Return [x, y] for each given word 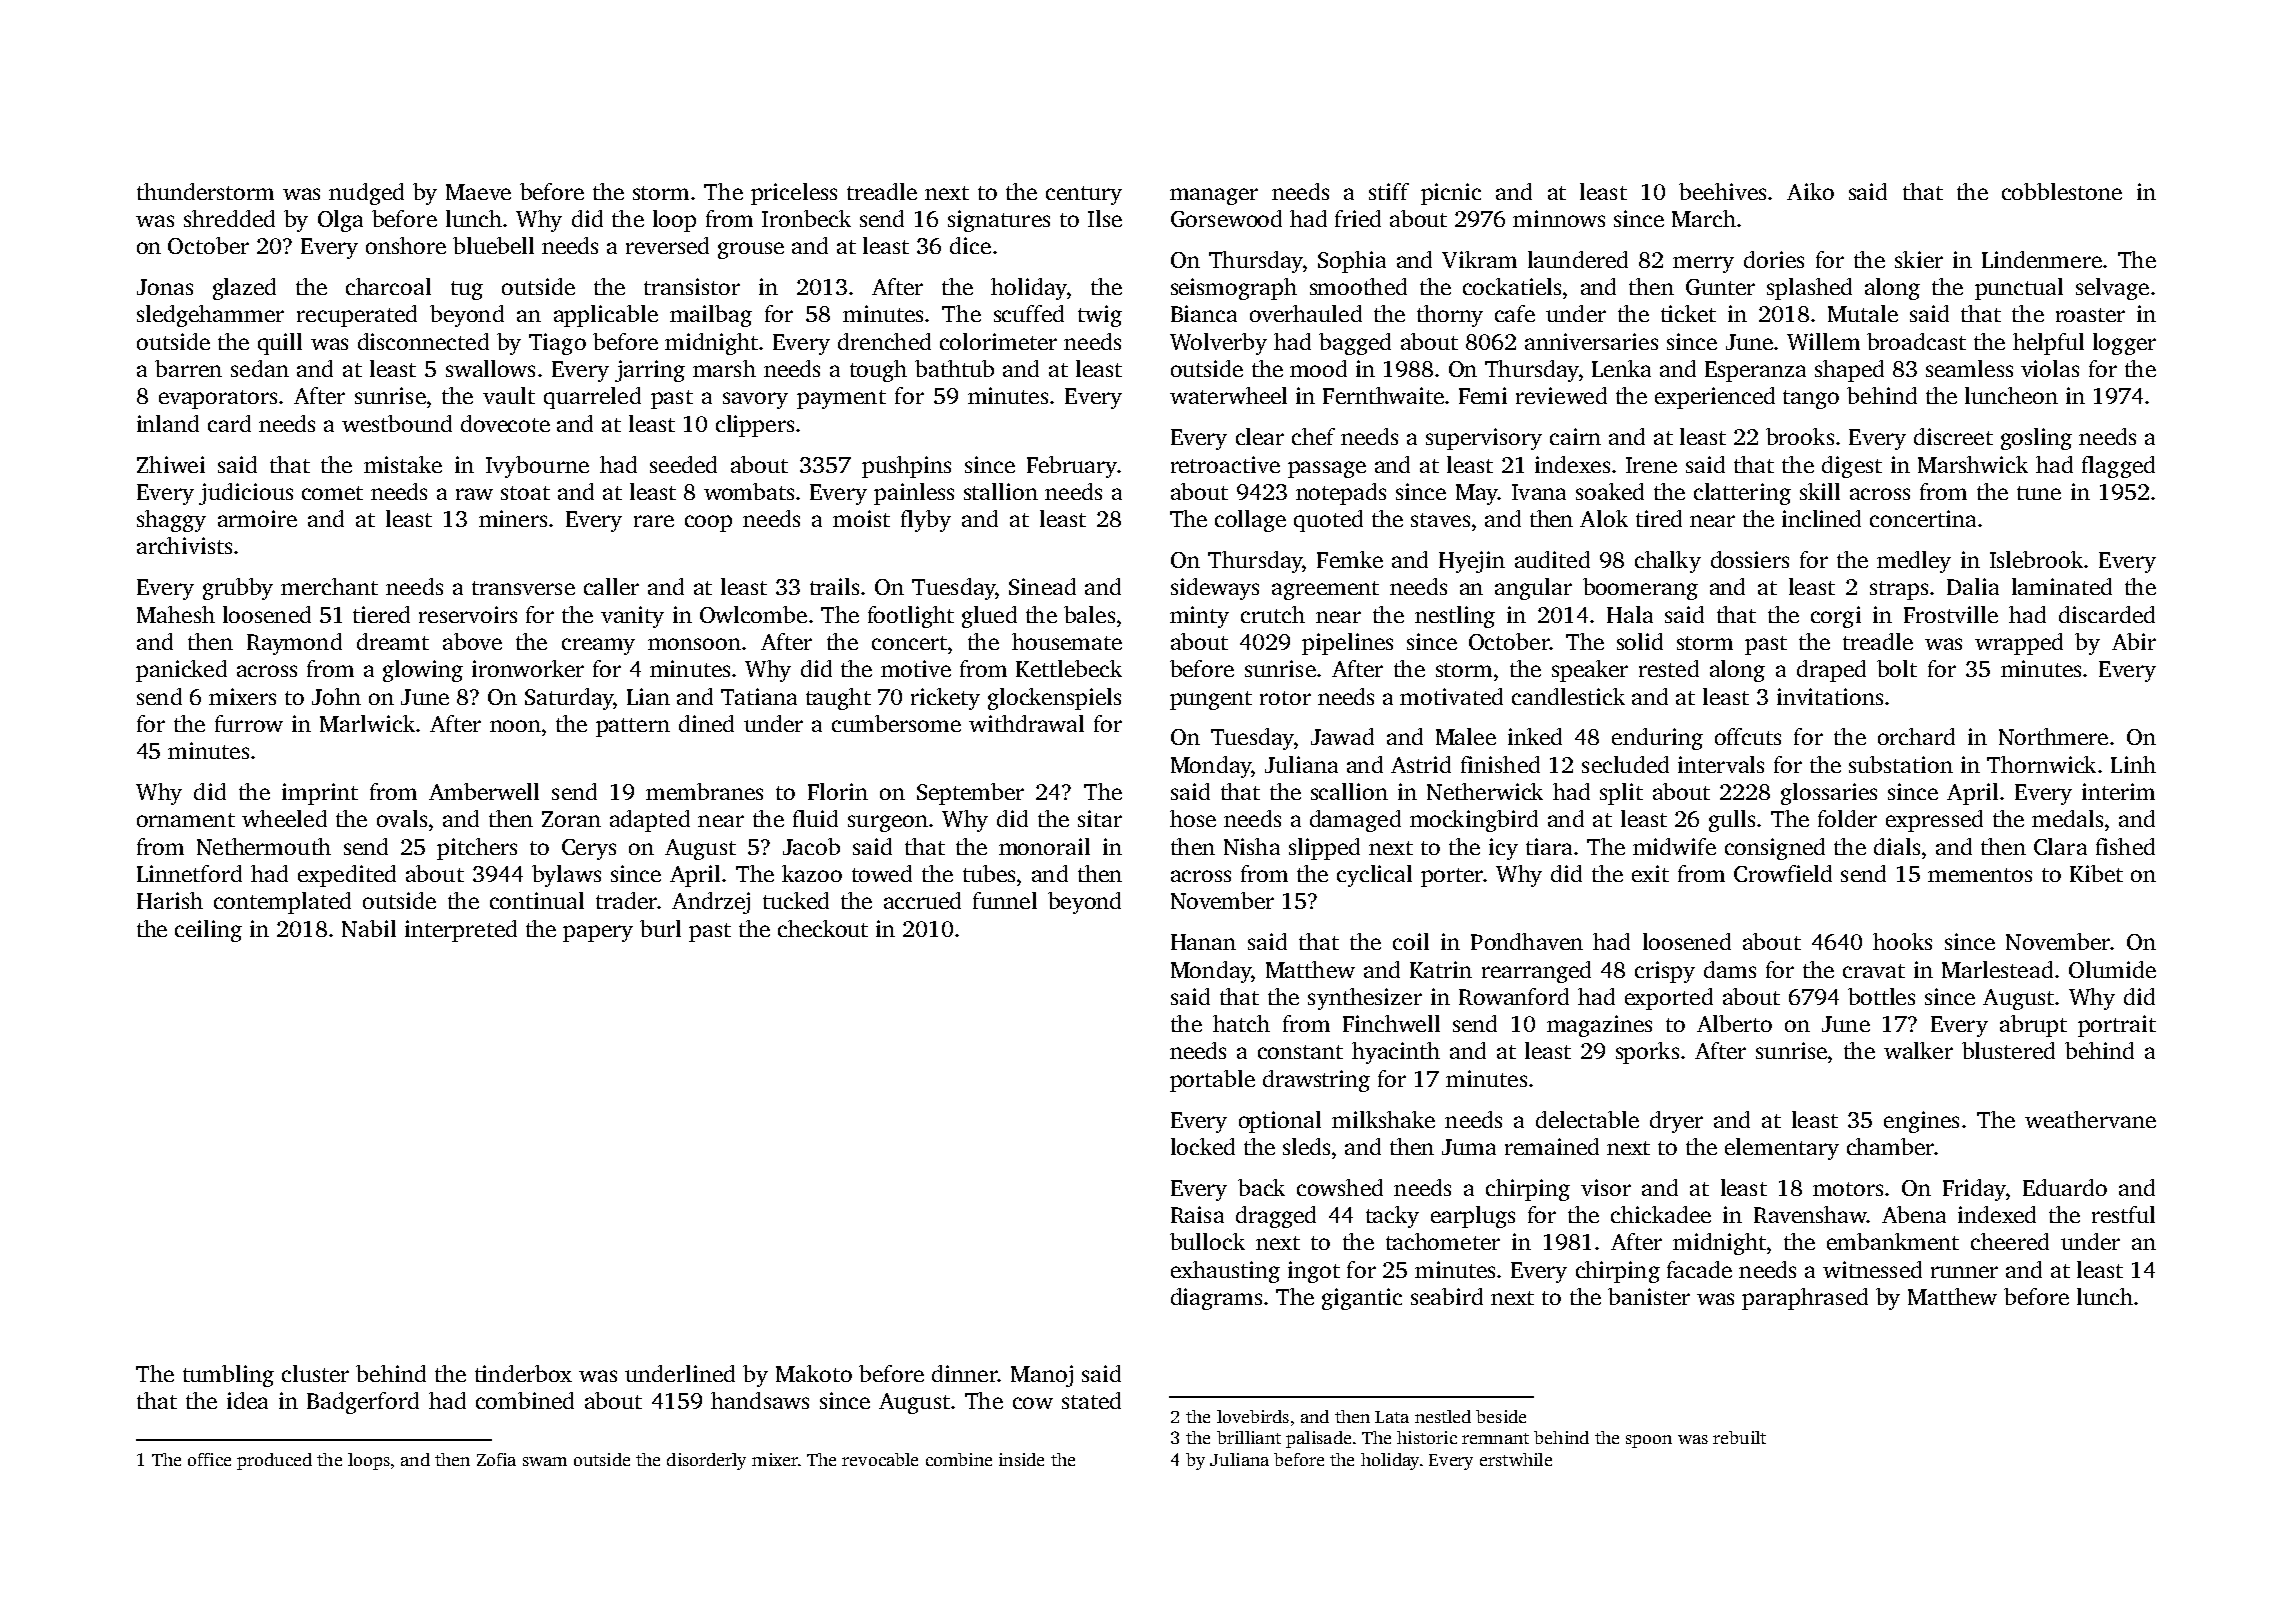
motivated [1451, 696]
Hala [1630, 614]
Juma [1469, 1147]
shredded [229, 218]
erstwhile [1516, 1459]
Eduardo [2065, 1187]
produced [274, 1461]
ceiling [208, 931]
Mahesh [176, 614]
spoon [1649, 1441]
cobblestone [2062, 191]
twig [1100, 316]
